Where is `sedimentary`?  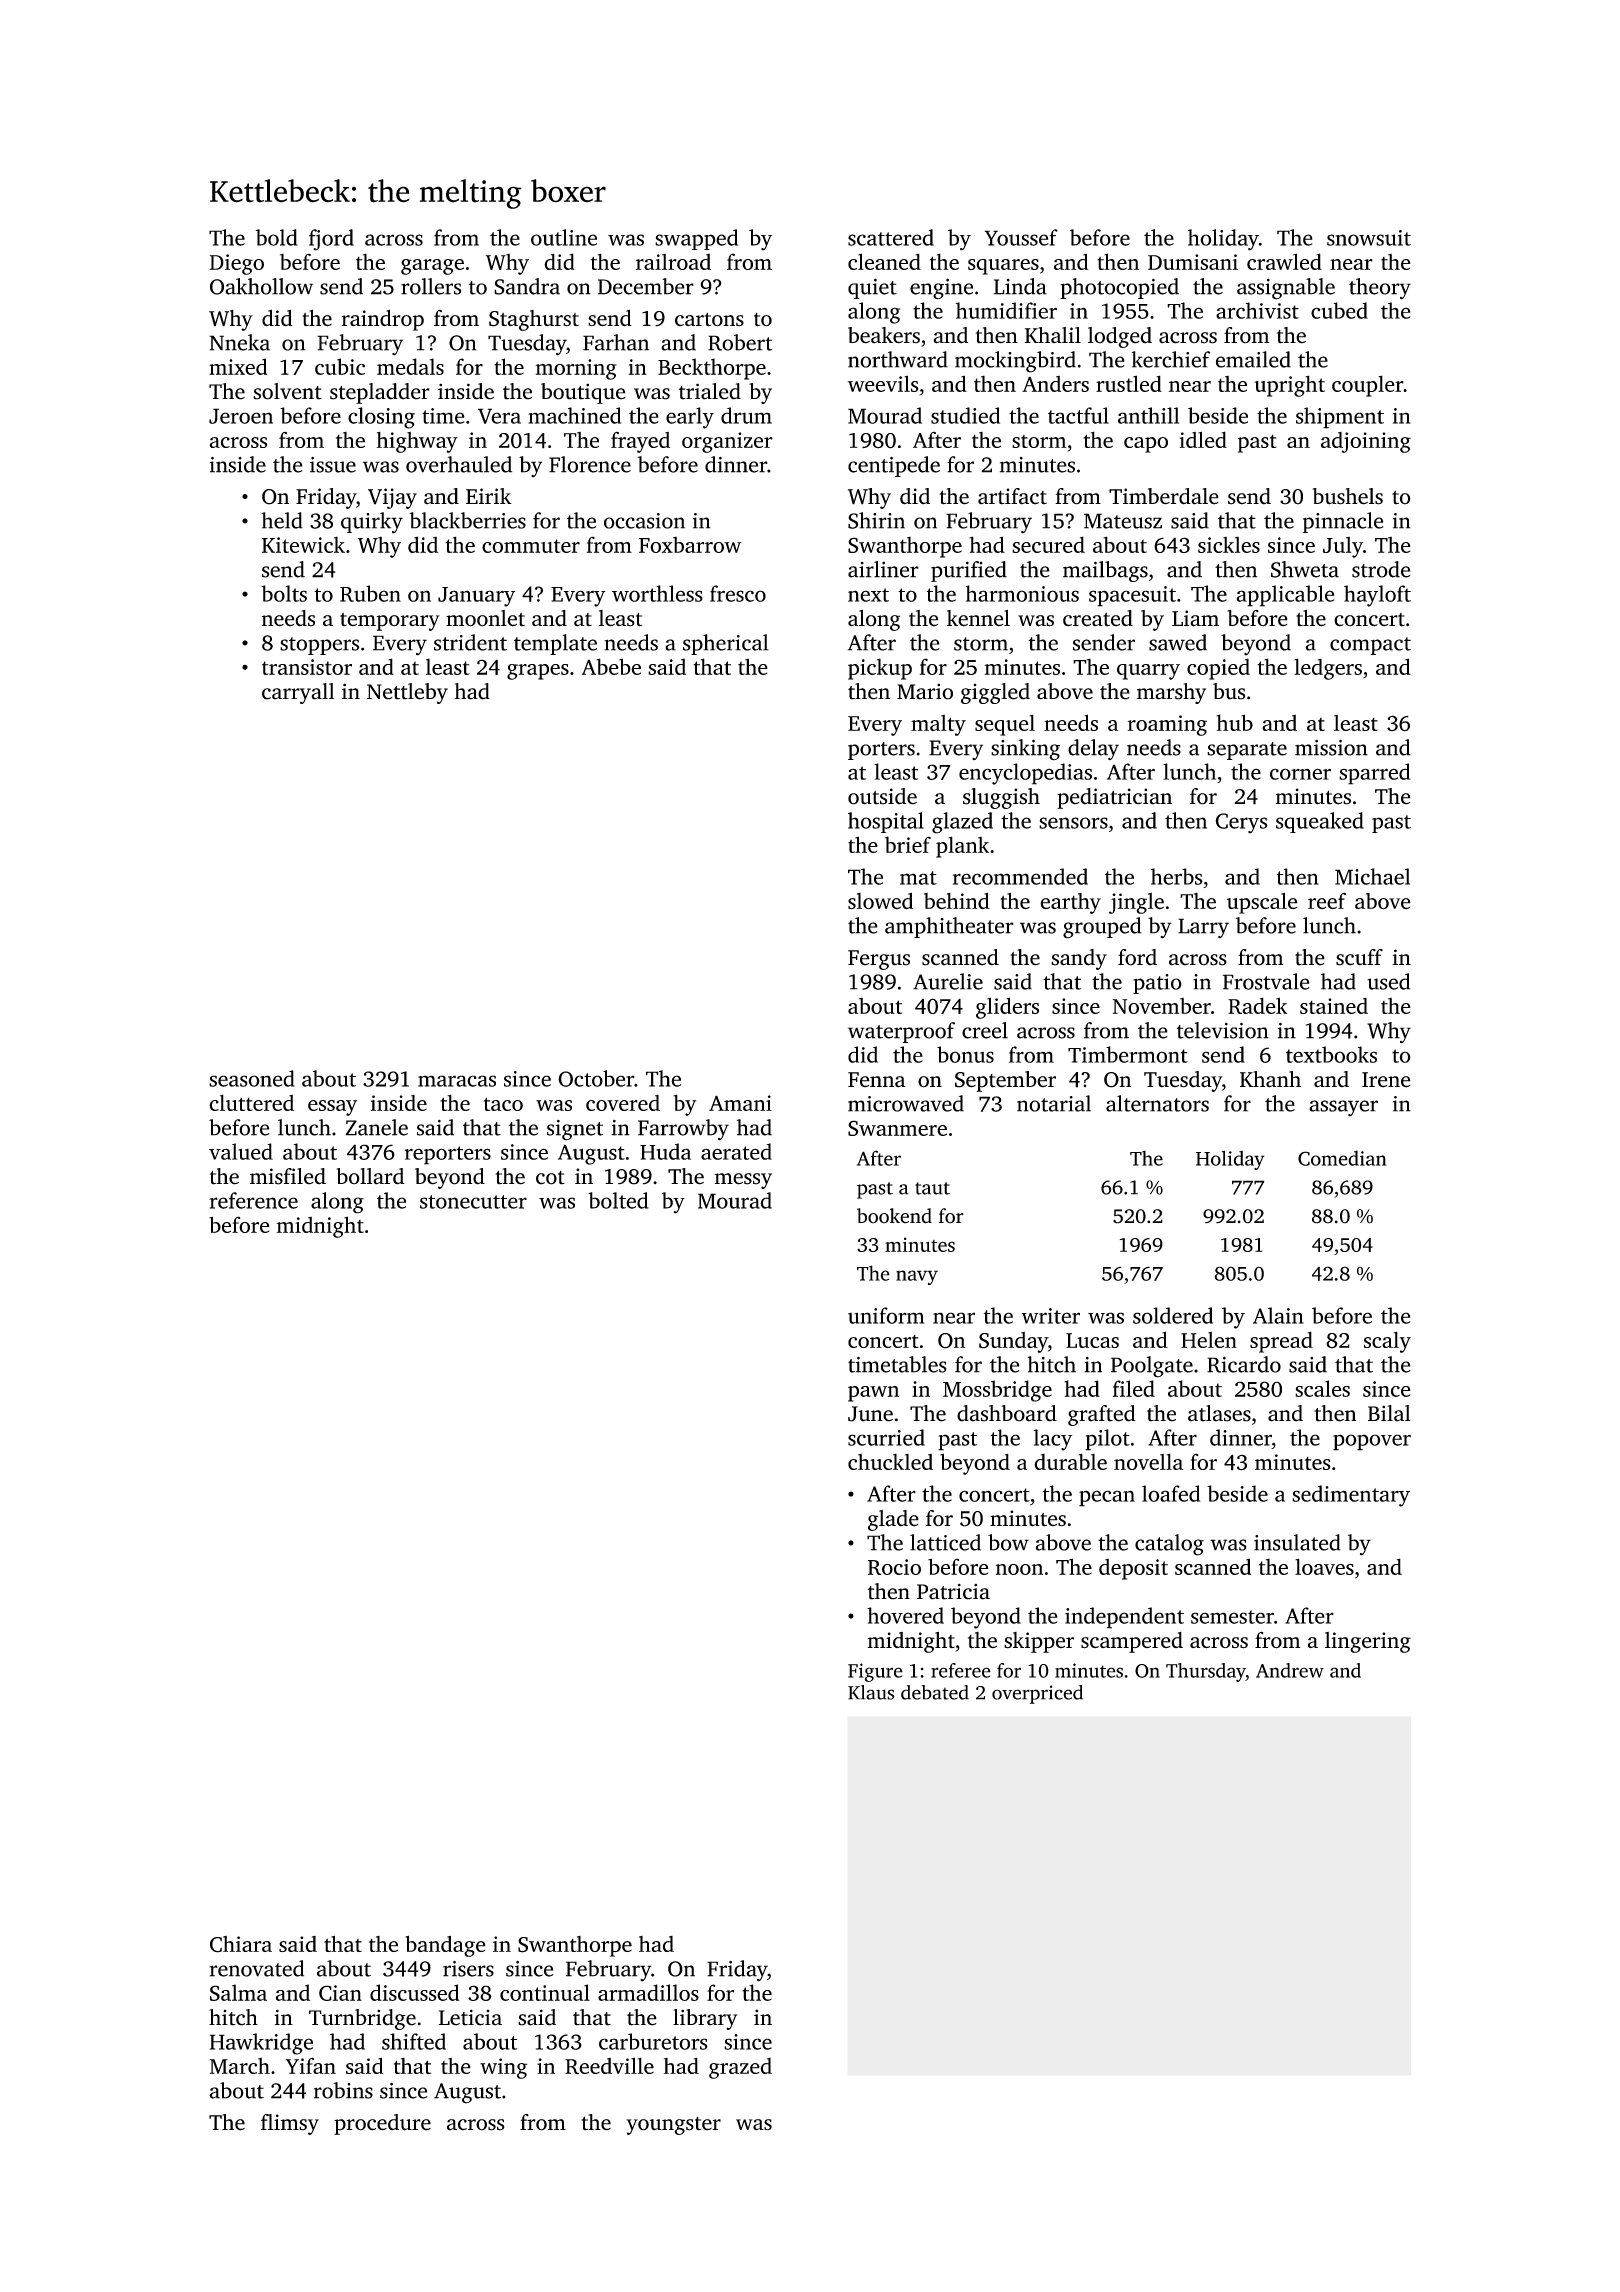
sedimentary is located at coordinates (1351, 1496).
